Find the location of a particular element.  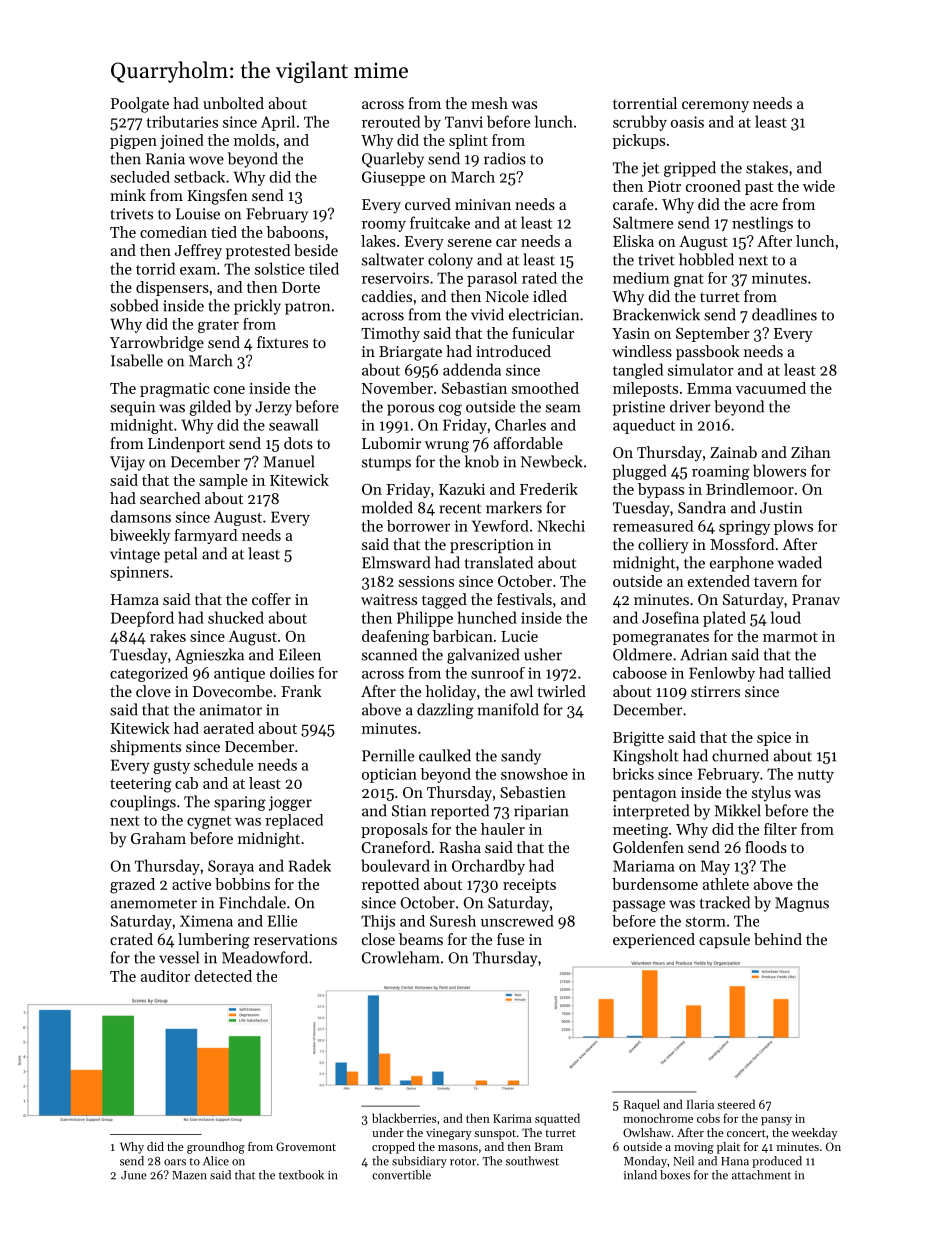

Elmsward is located at coordinates (396, 562).
